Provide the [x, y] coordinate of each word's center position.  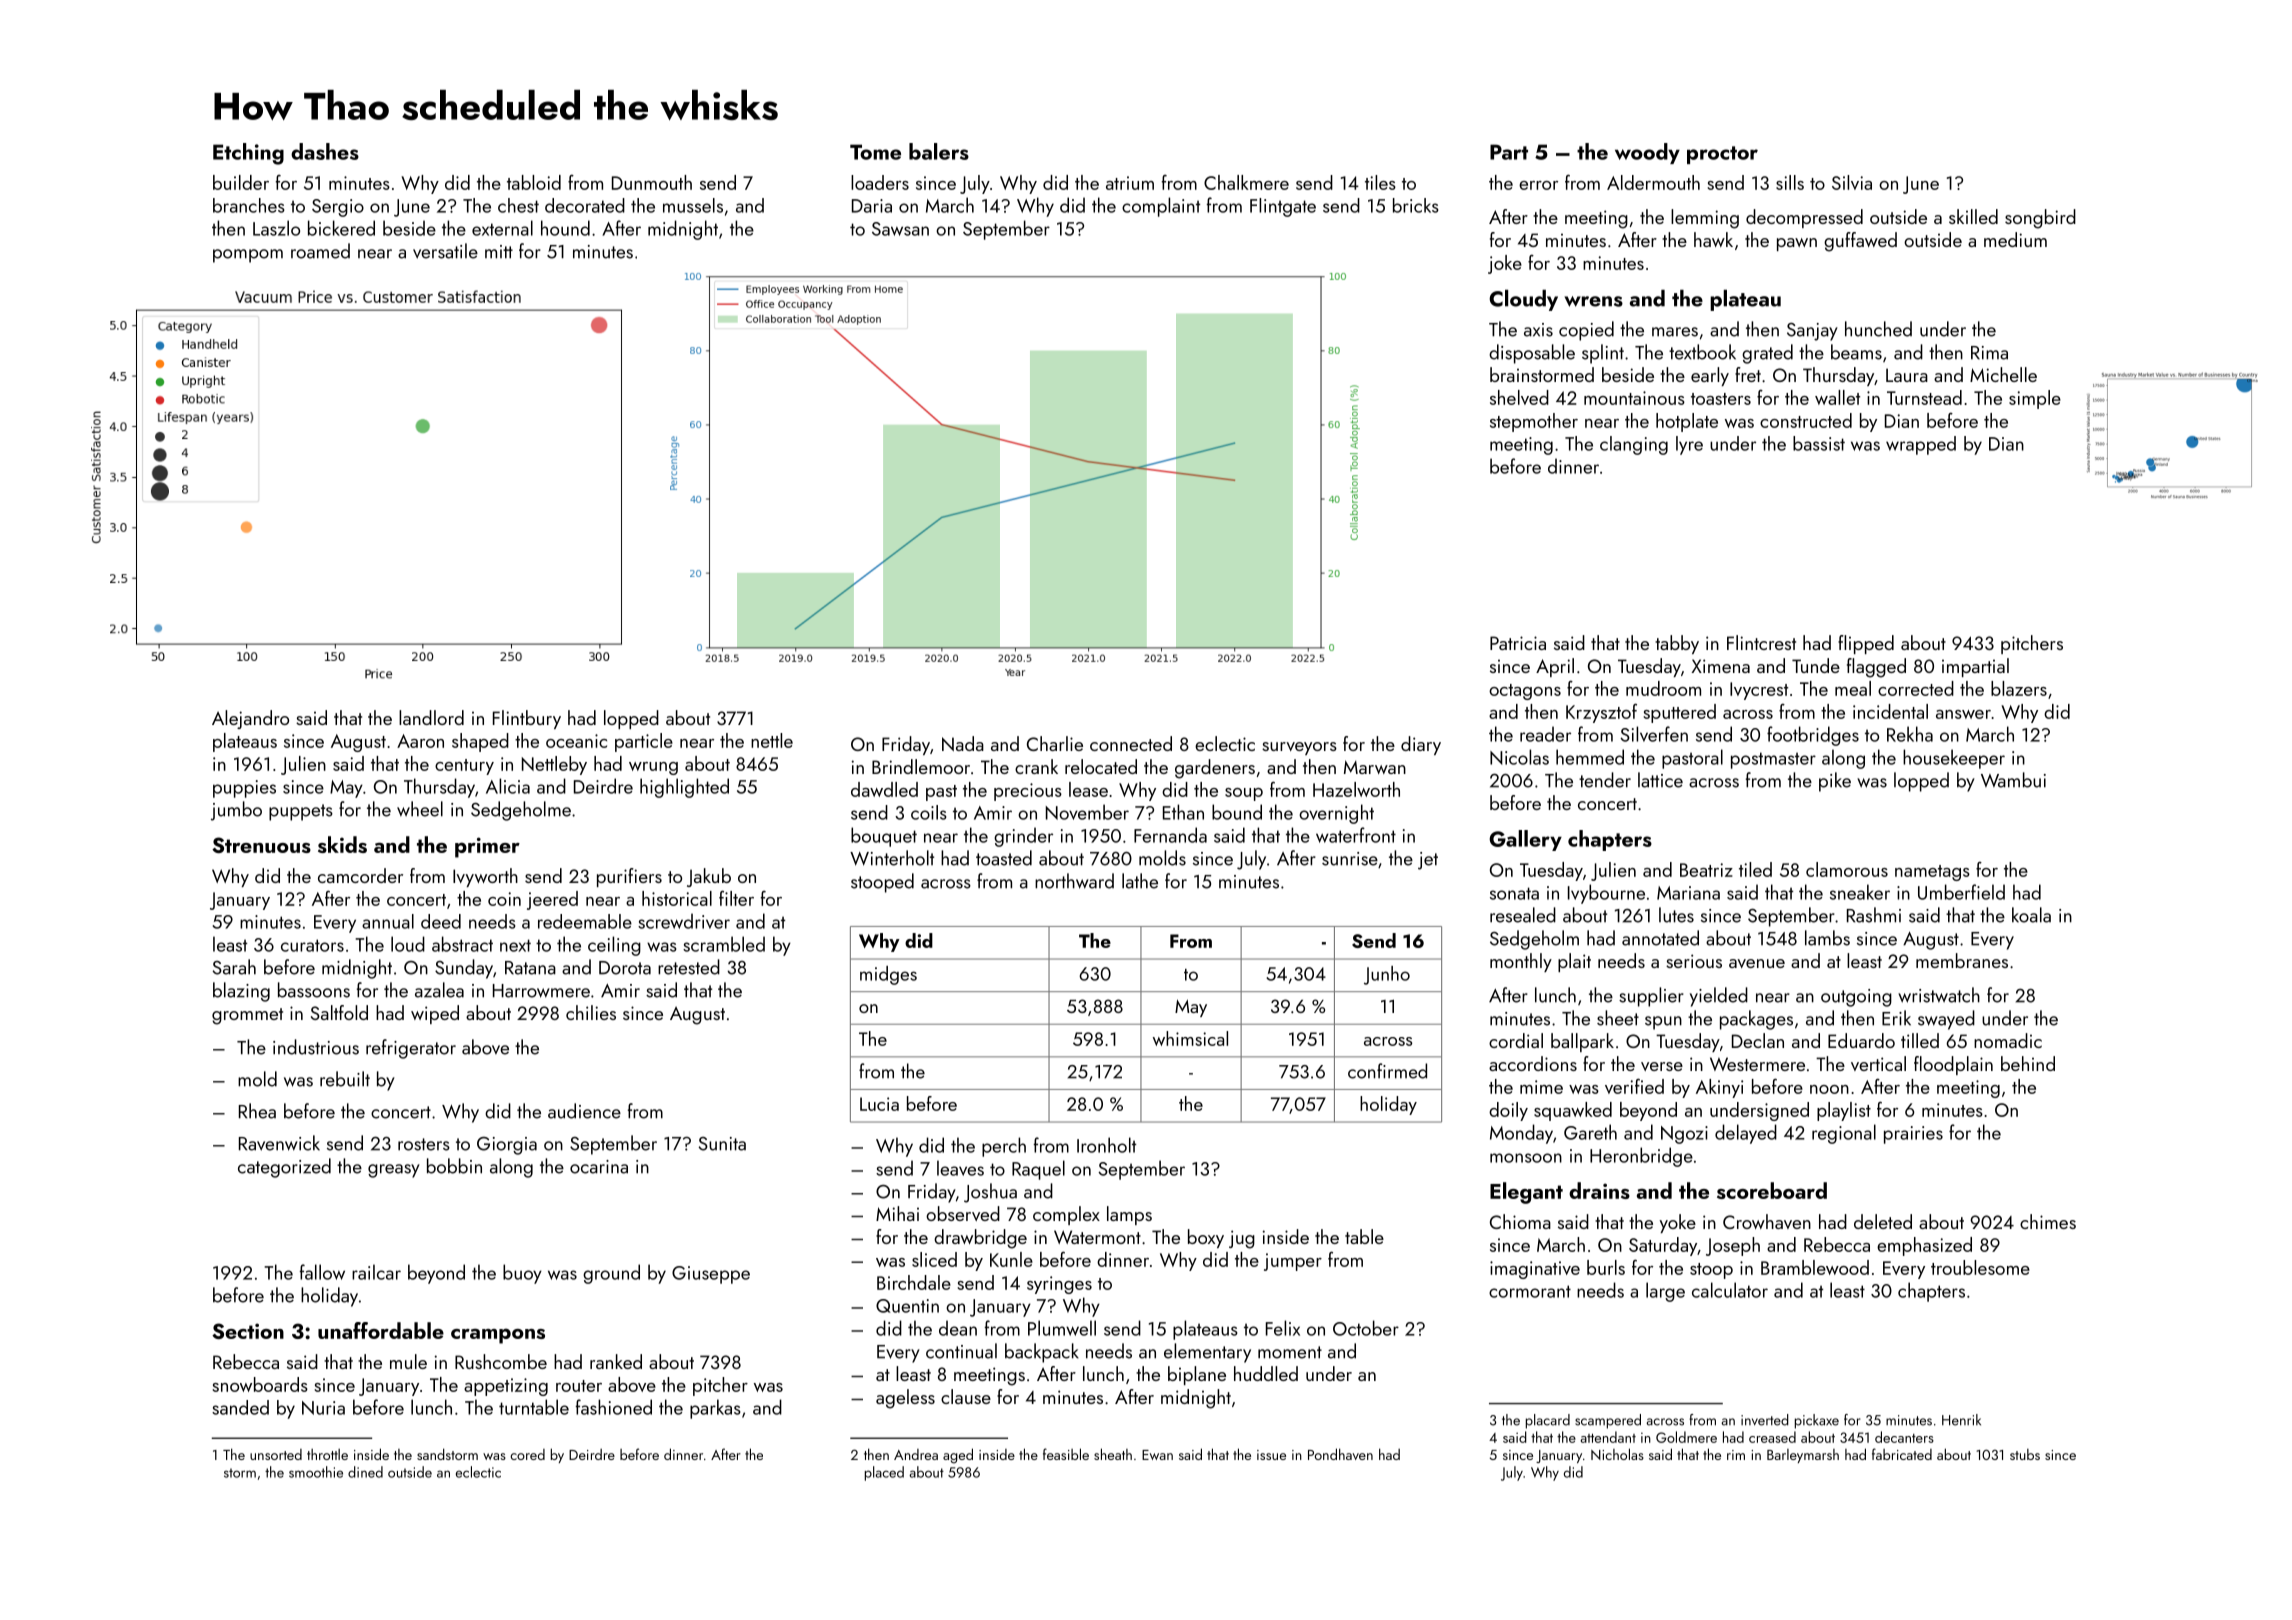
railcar [376, 1272]
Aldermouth [1653, 182]
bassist [1819, 443]
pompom [248, 256]
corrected [1916, 688]
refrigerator [411, 1049]
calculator [1730, 1290]
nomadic [2008, 1040]
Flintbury [527, 719]
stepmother [1534, 422]
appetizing [506, 1387]
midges [888, 975]
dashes [325, 151]
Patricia [1518, 643]
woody [1647, 153]
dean [958, 1328]
